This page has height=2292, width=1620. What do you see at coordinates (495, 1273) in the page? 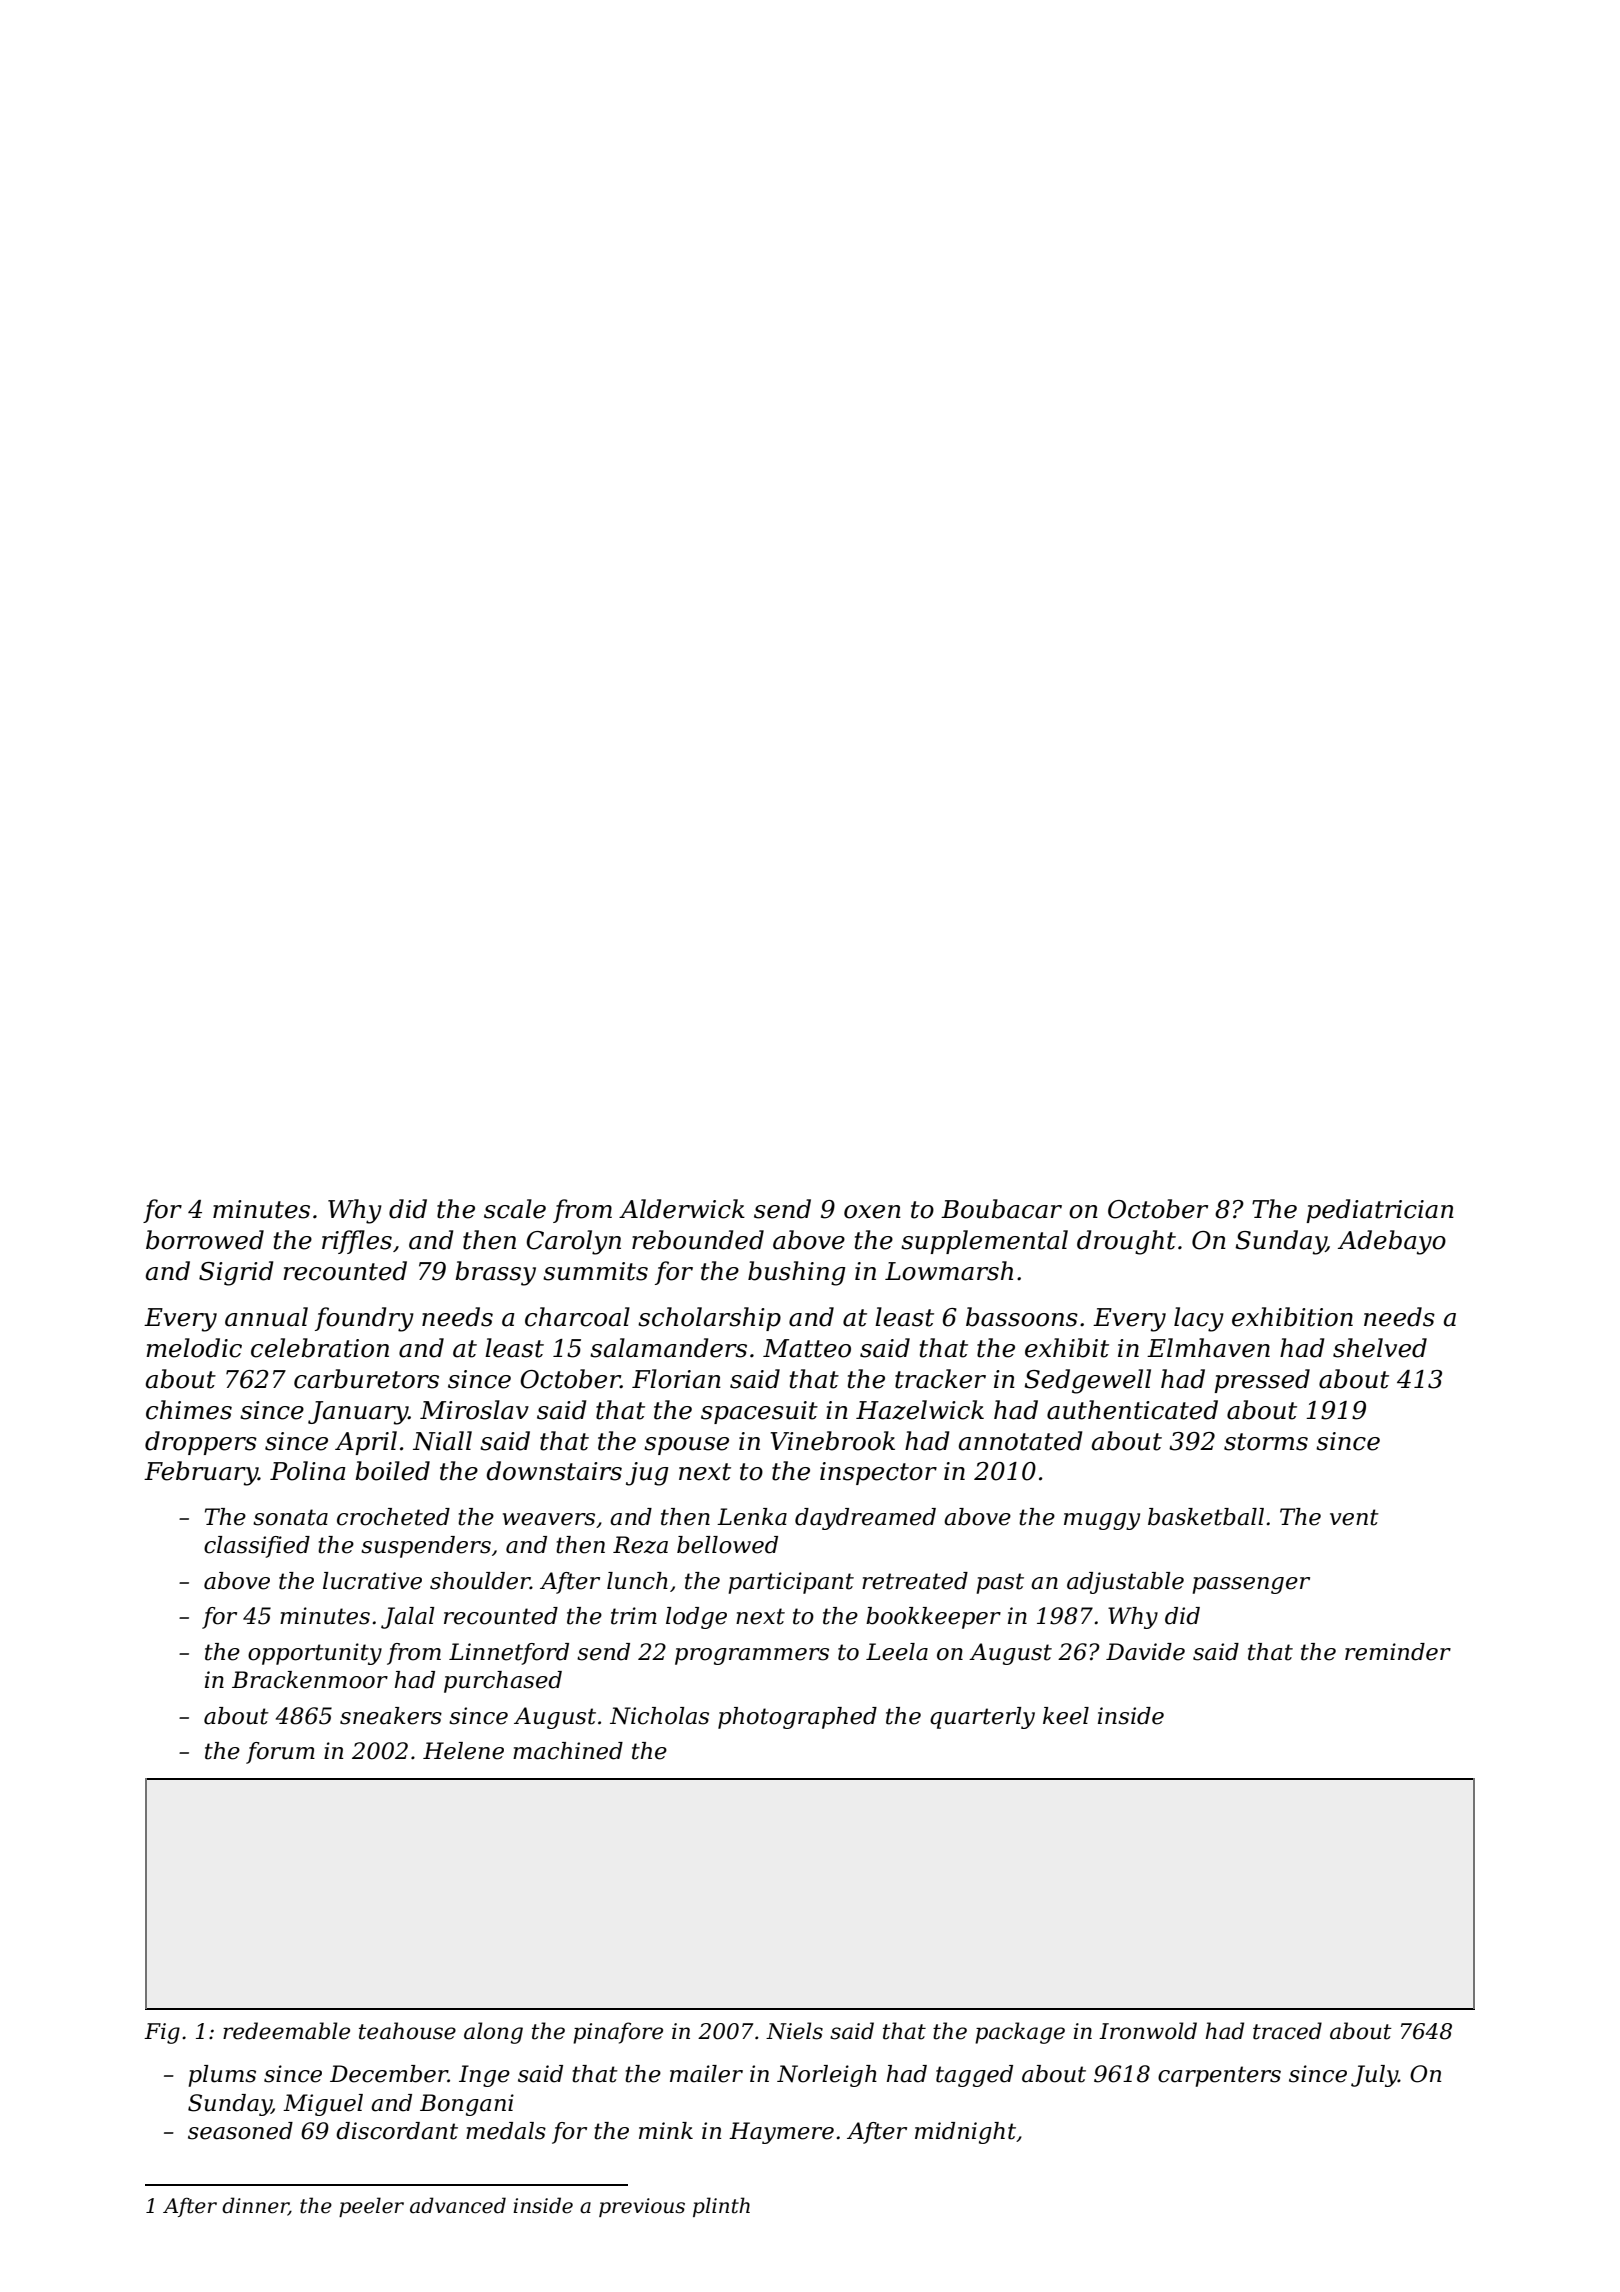
I see `brassy` at bounding box center [495, 1273].
